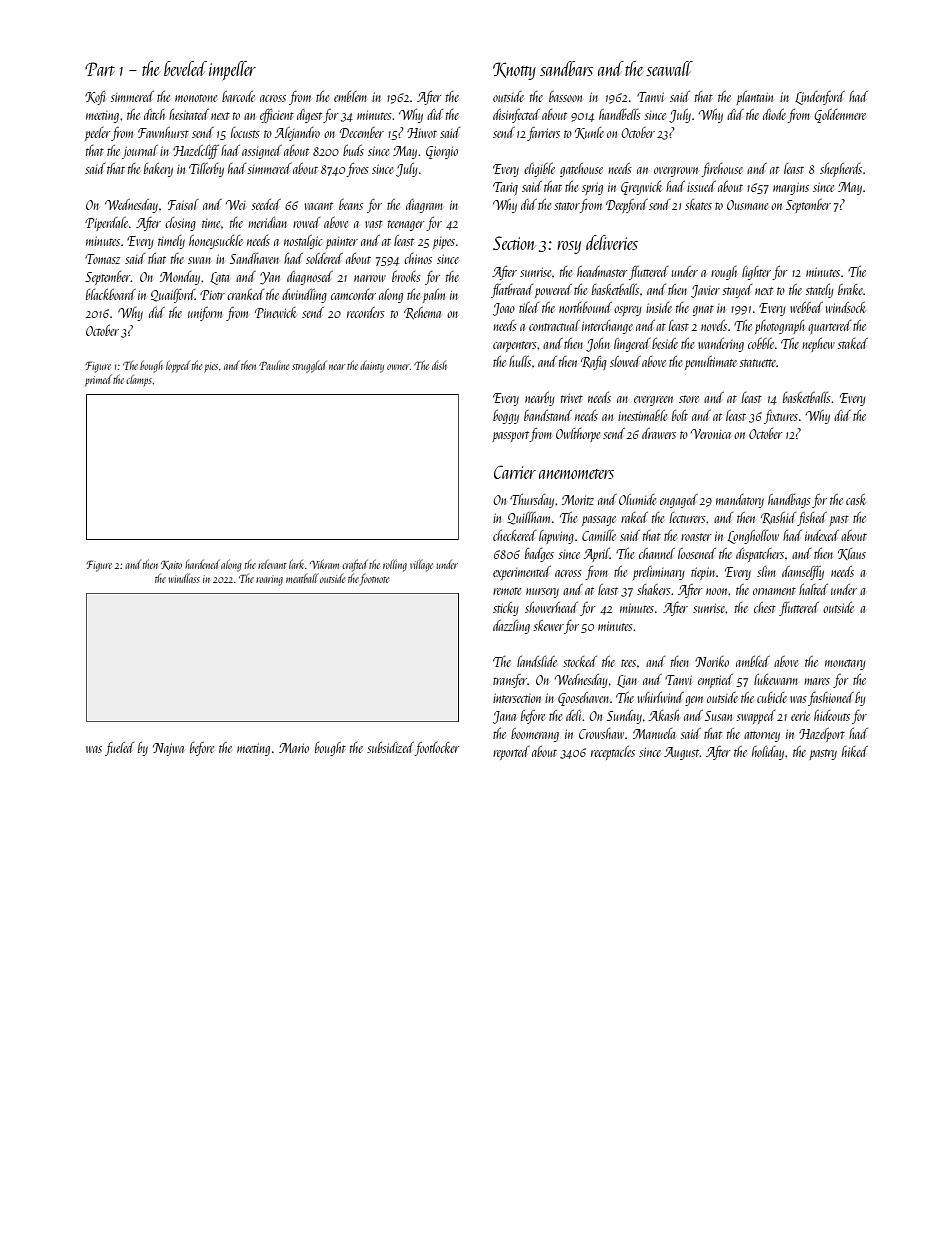 Image resolution: width=952 pixels, height=1233 pixels. Describe the element at coordinates (841, 170) in the document. I see `shepherds` at that location.
